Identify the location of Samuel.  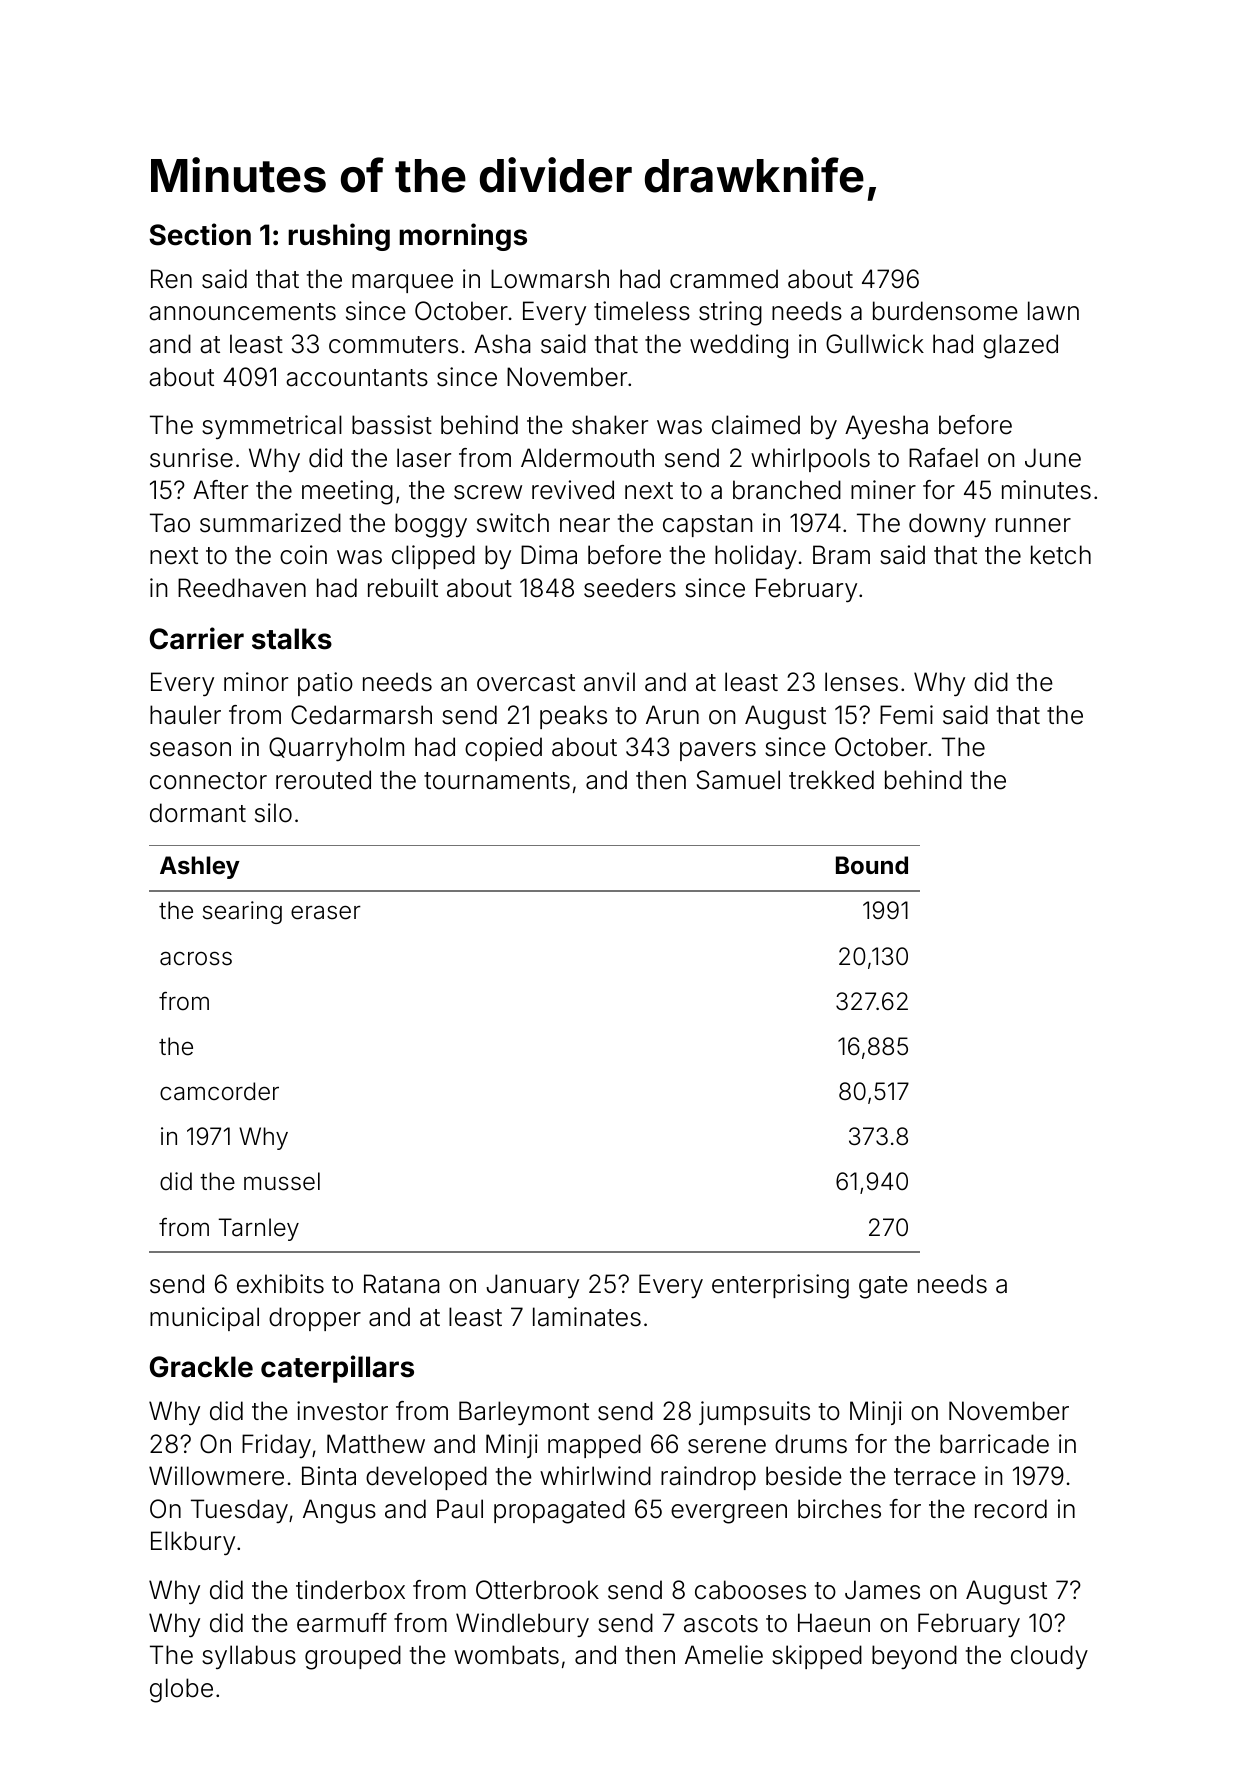
(738, 780).
